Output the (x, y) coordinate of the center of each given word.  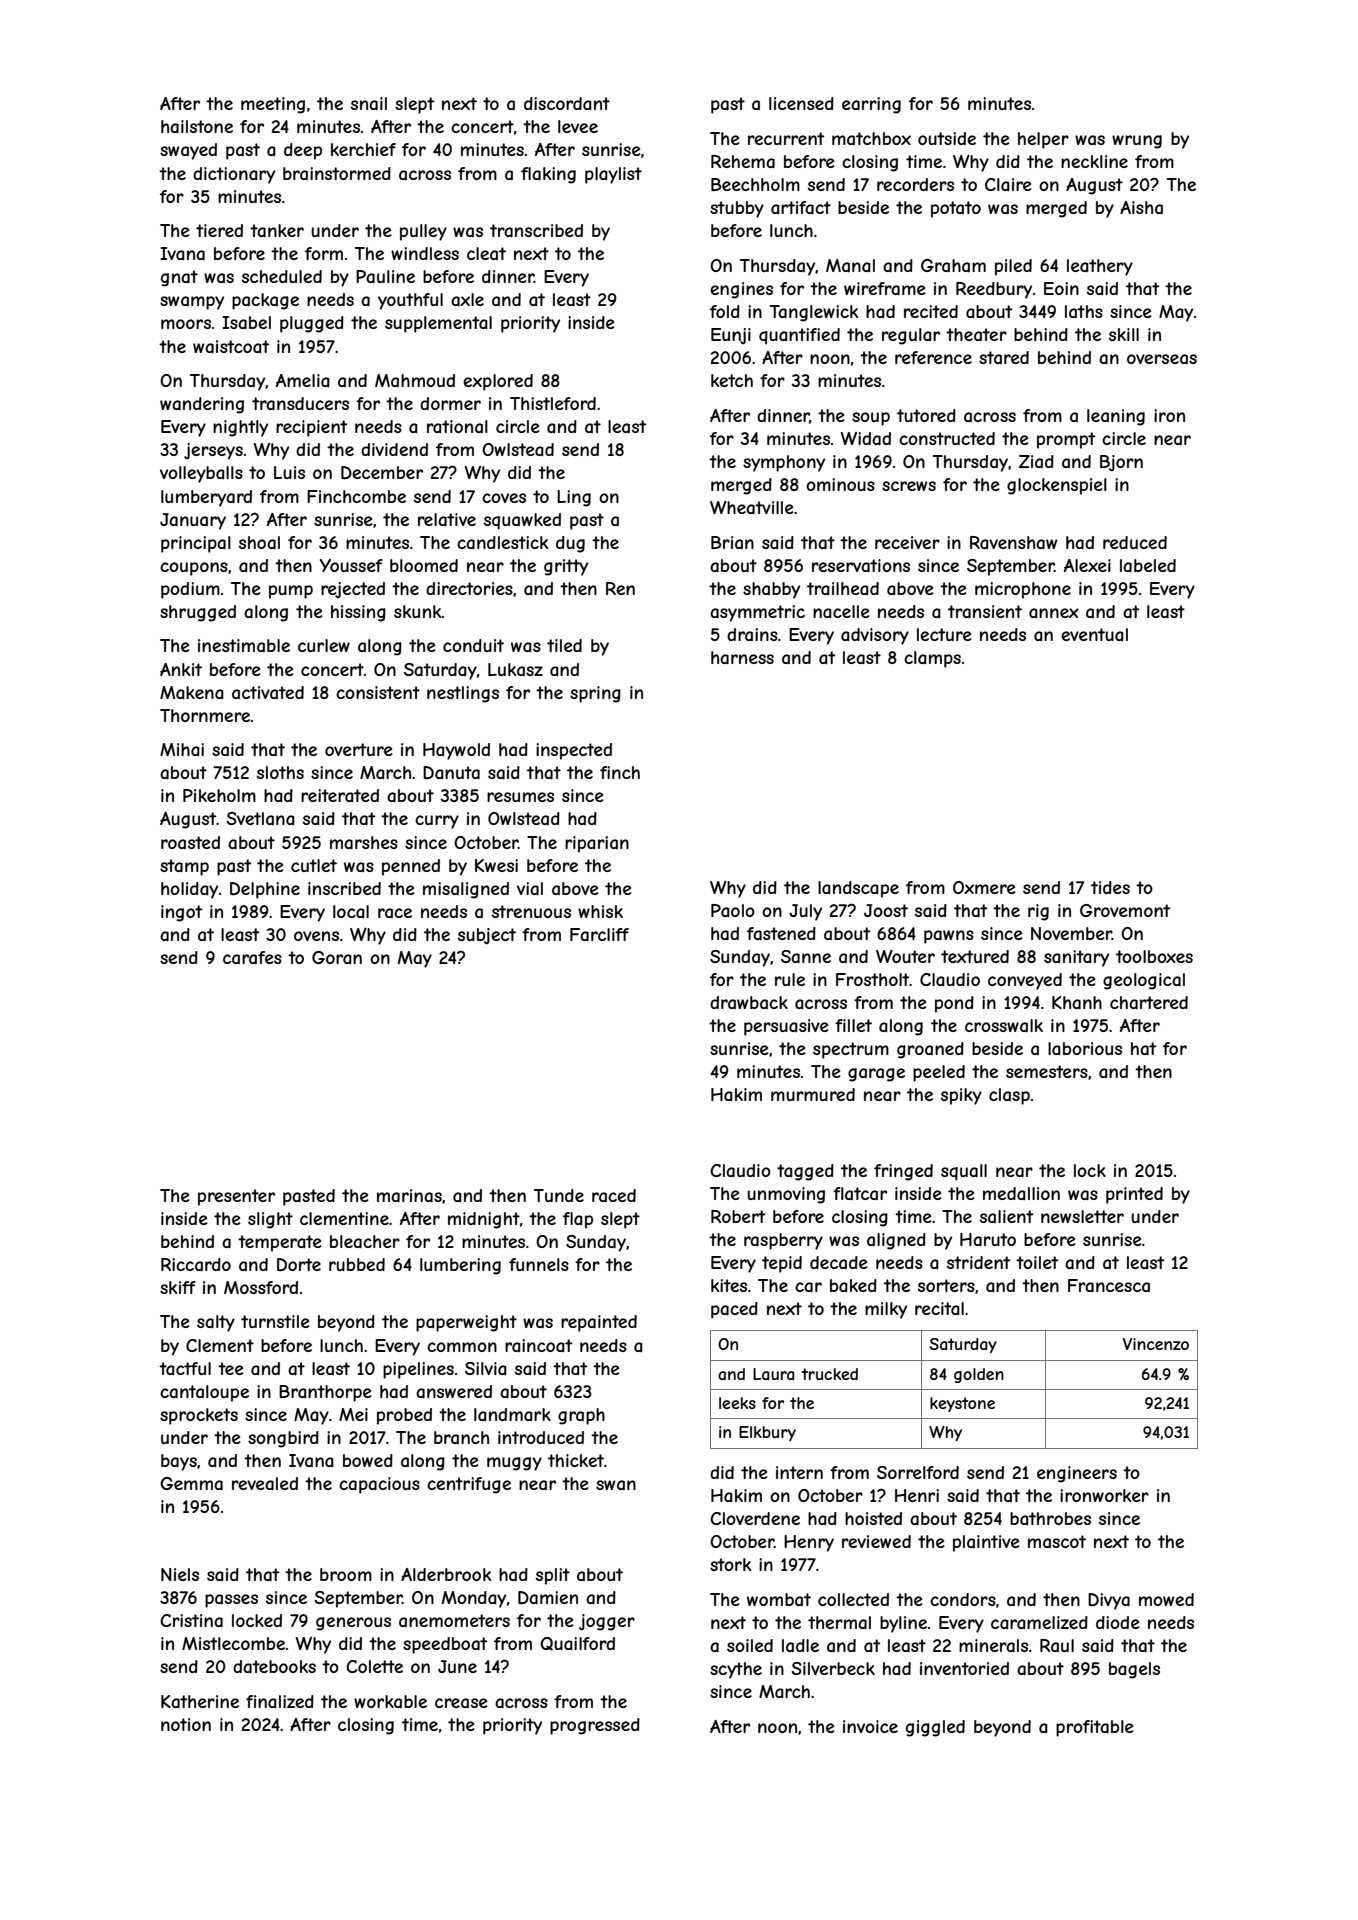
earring (871, 105)
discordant (567, 103)
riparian (597, 844)
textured (975, 956)
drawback (749, 1002)
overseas (1162, 359)
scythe (736, 1670)
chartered (1149, 1002)
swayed (188, 151)
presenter (236, 1197)
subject (487, 936)
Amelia (303, 380)
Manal (850, 265)
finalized (280, 1701)
